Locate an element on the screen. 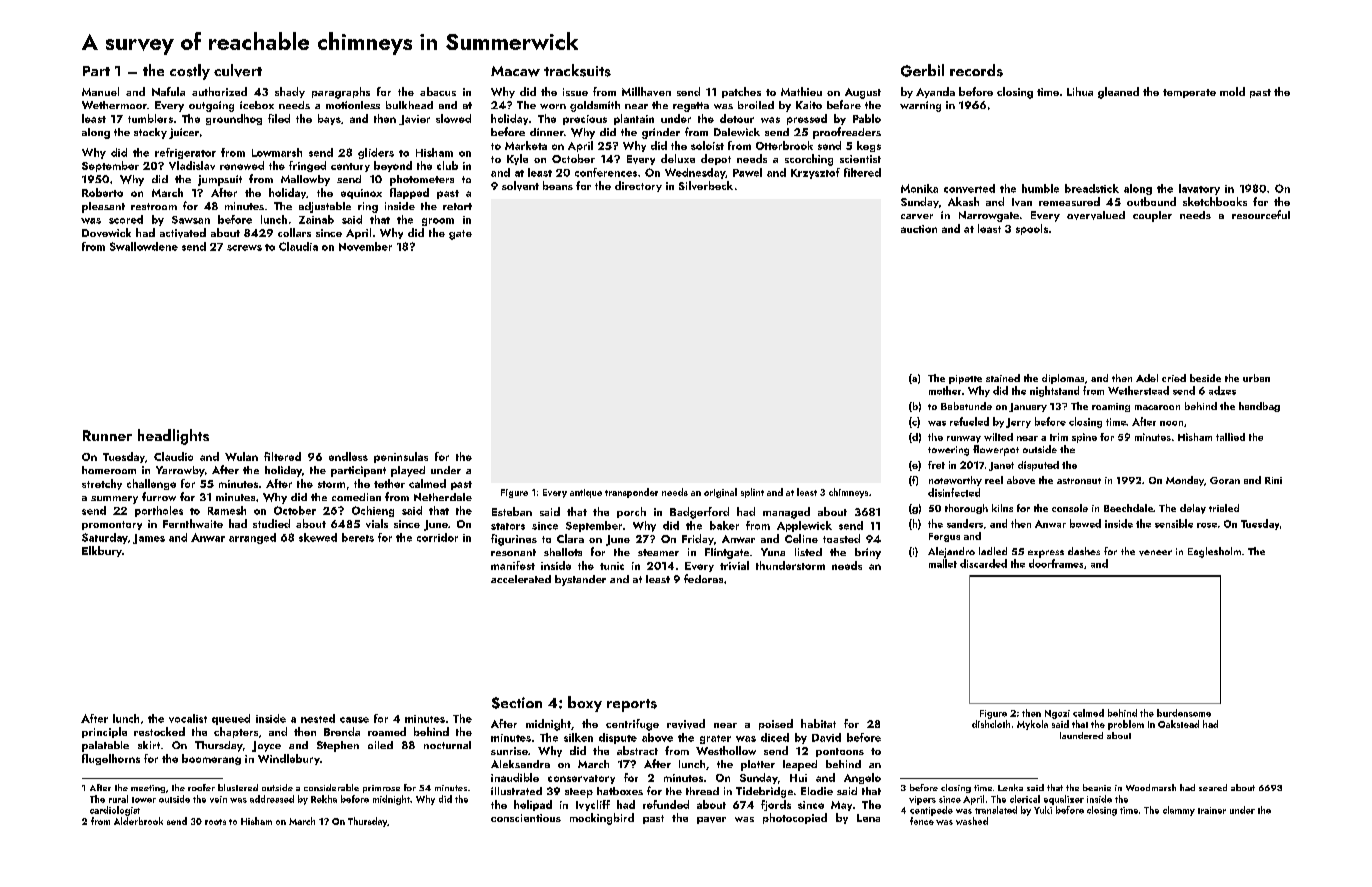 This screenshot has width=1372, height=887. culvert is located at coordinates (238, 70).
